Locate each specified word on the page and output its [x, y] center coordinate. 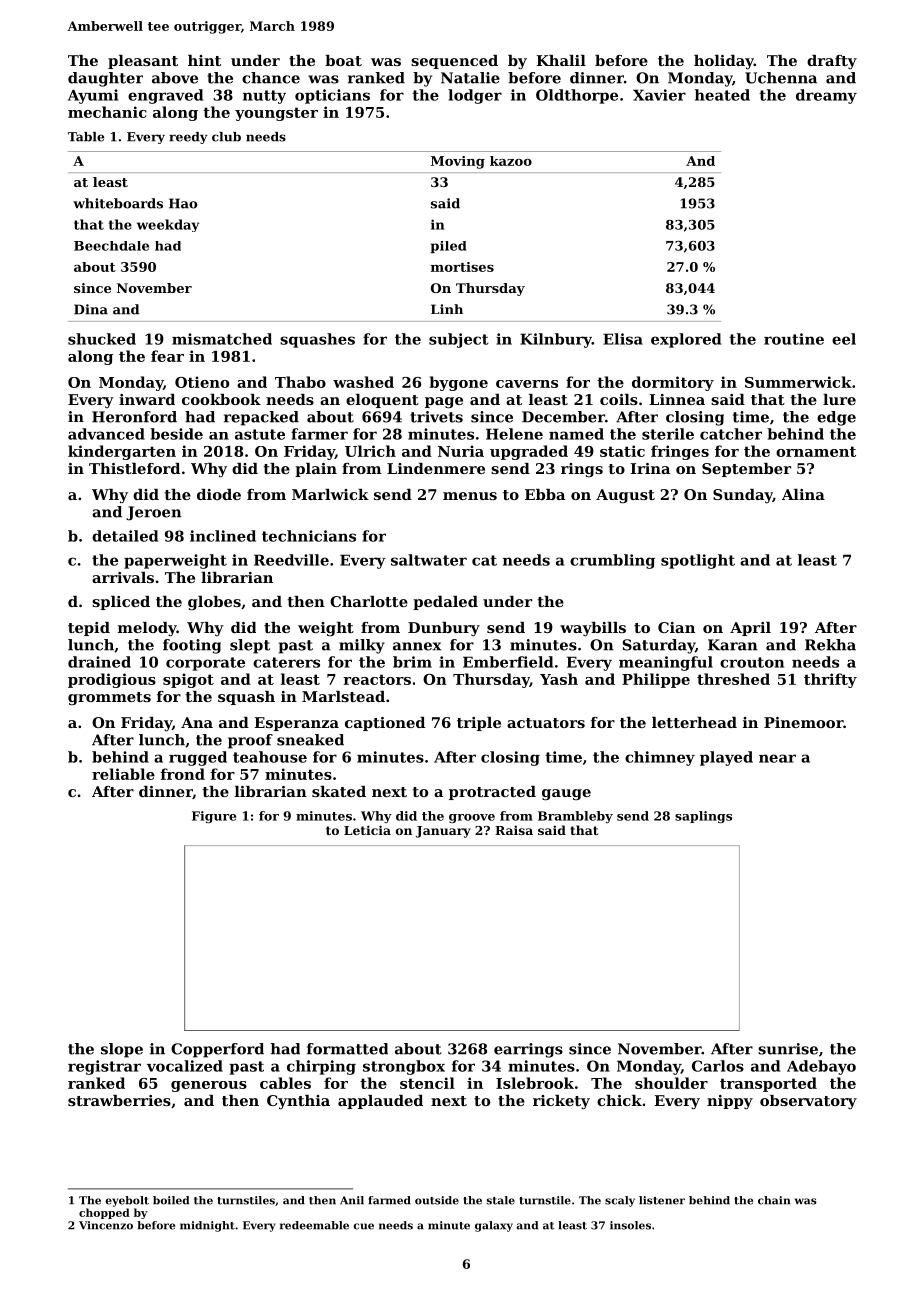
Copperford [217, 1050]
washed [363, 382]
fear [167, 356]
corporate [205, 664]
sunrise [788, 1049]
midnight [207, 1226]
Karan [732, 645]
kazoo [511, 161]
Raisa [514, 830]
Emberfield [508, 662]
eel [844, 339]
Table [86, 137]
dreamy [826, 96]
